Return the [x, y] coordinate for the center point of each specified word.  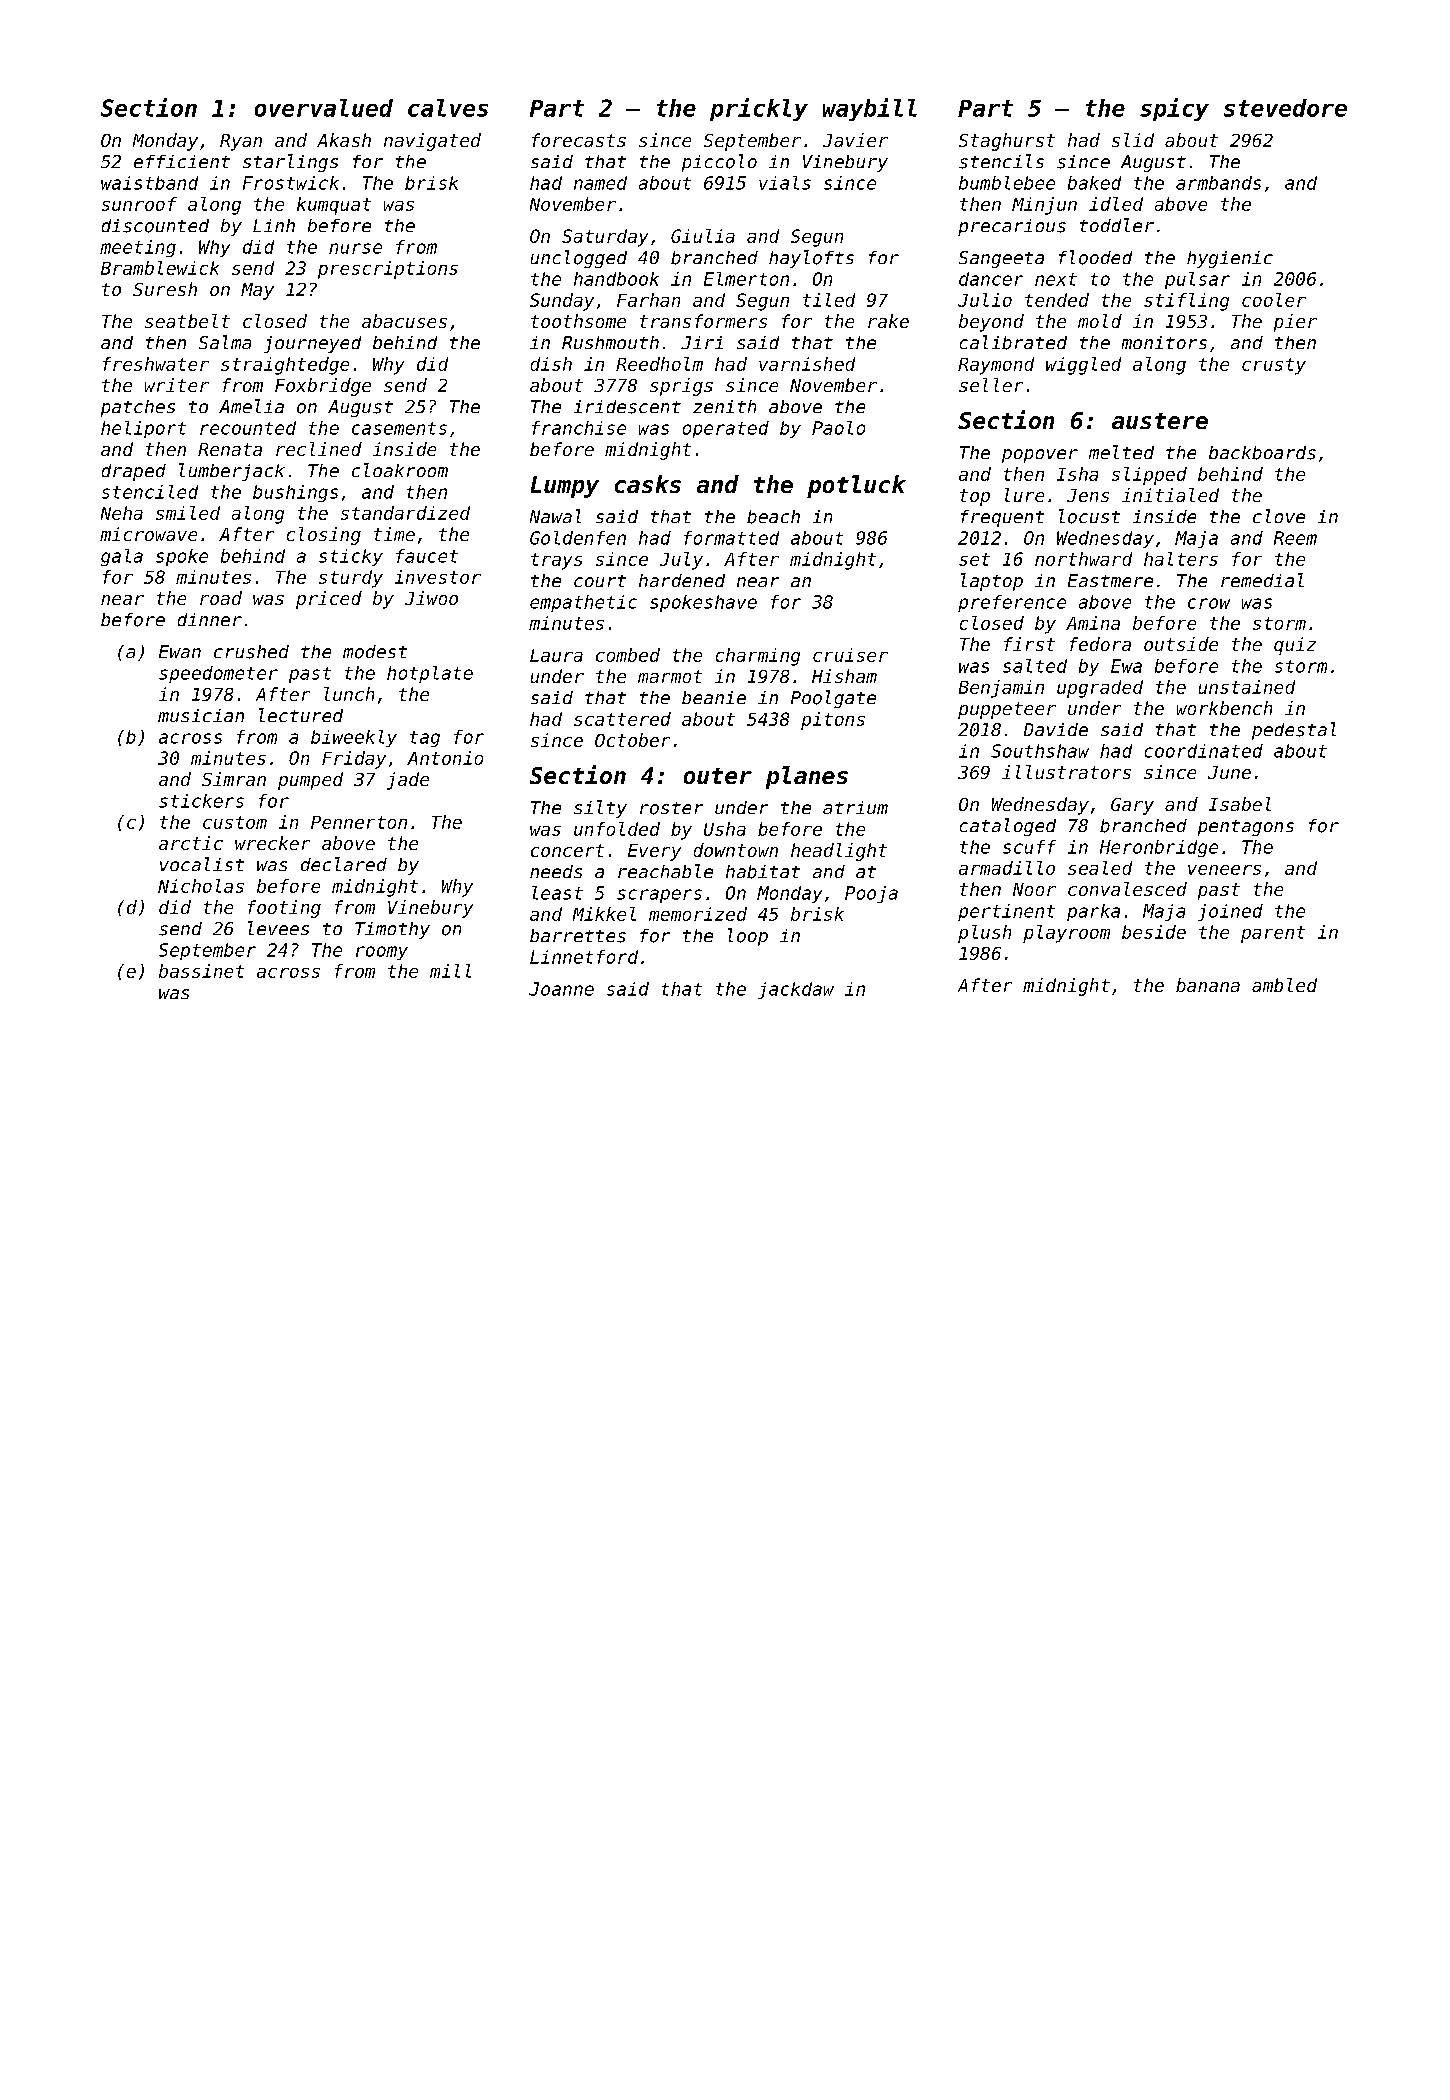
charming [758, 657]
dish [551, 364]
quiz [1295, 646]
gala [122, 557]
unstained [1247, 687]
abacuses [404, 321]
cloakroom [400, 470]
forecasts [579, 140]
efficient [182, 161]
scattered [622, 719]
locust [1089, 516]
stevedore [1285, 108]
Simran [234, 779]
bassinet [201, 971]
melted [1121, 452]
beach [773, 517]
